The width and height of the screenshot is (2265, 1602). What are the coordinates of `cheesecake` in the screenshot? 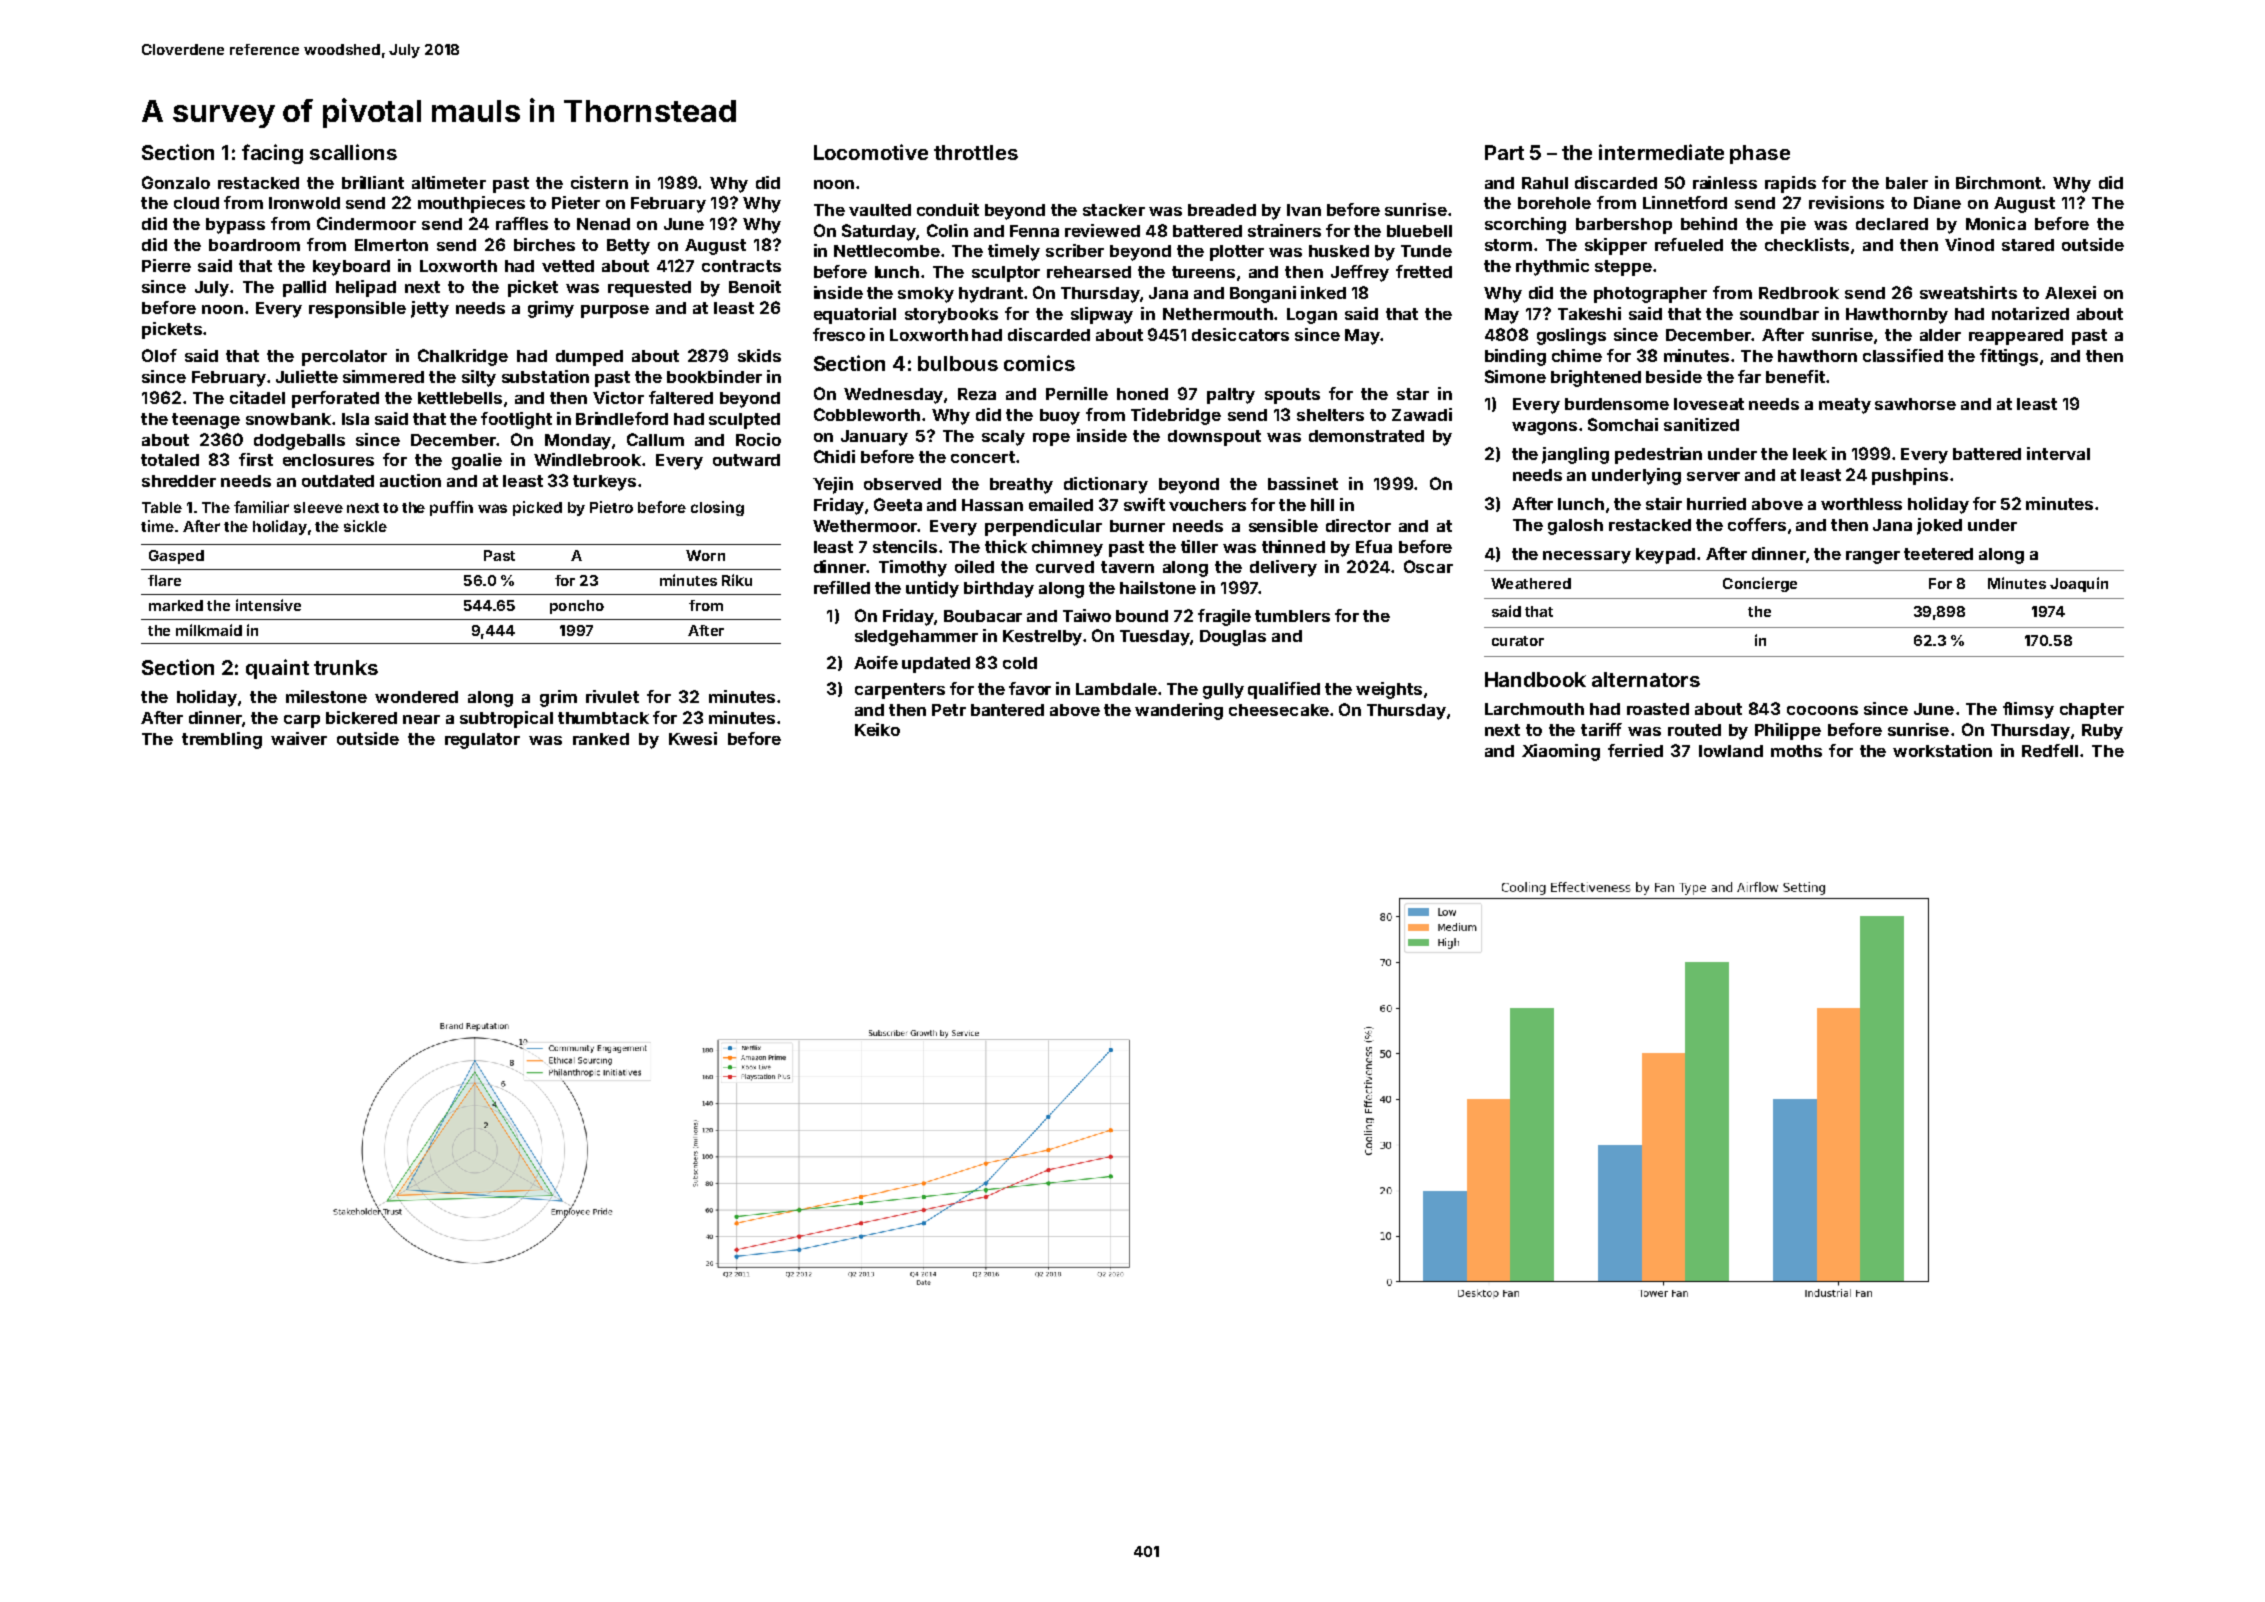 It's located at (1279, 710).
